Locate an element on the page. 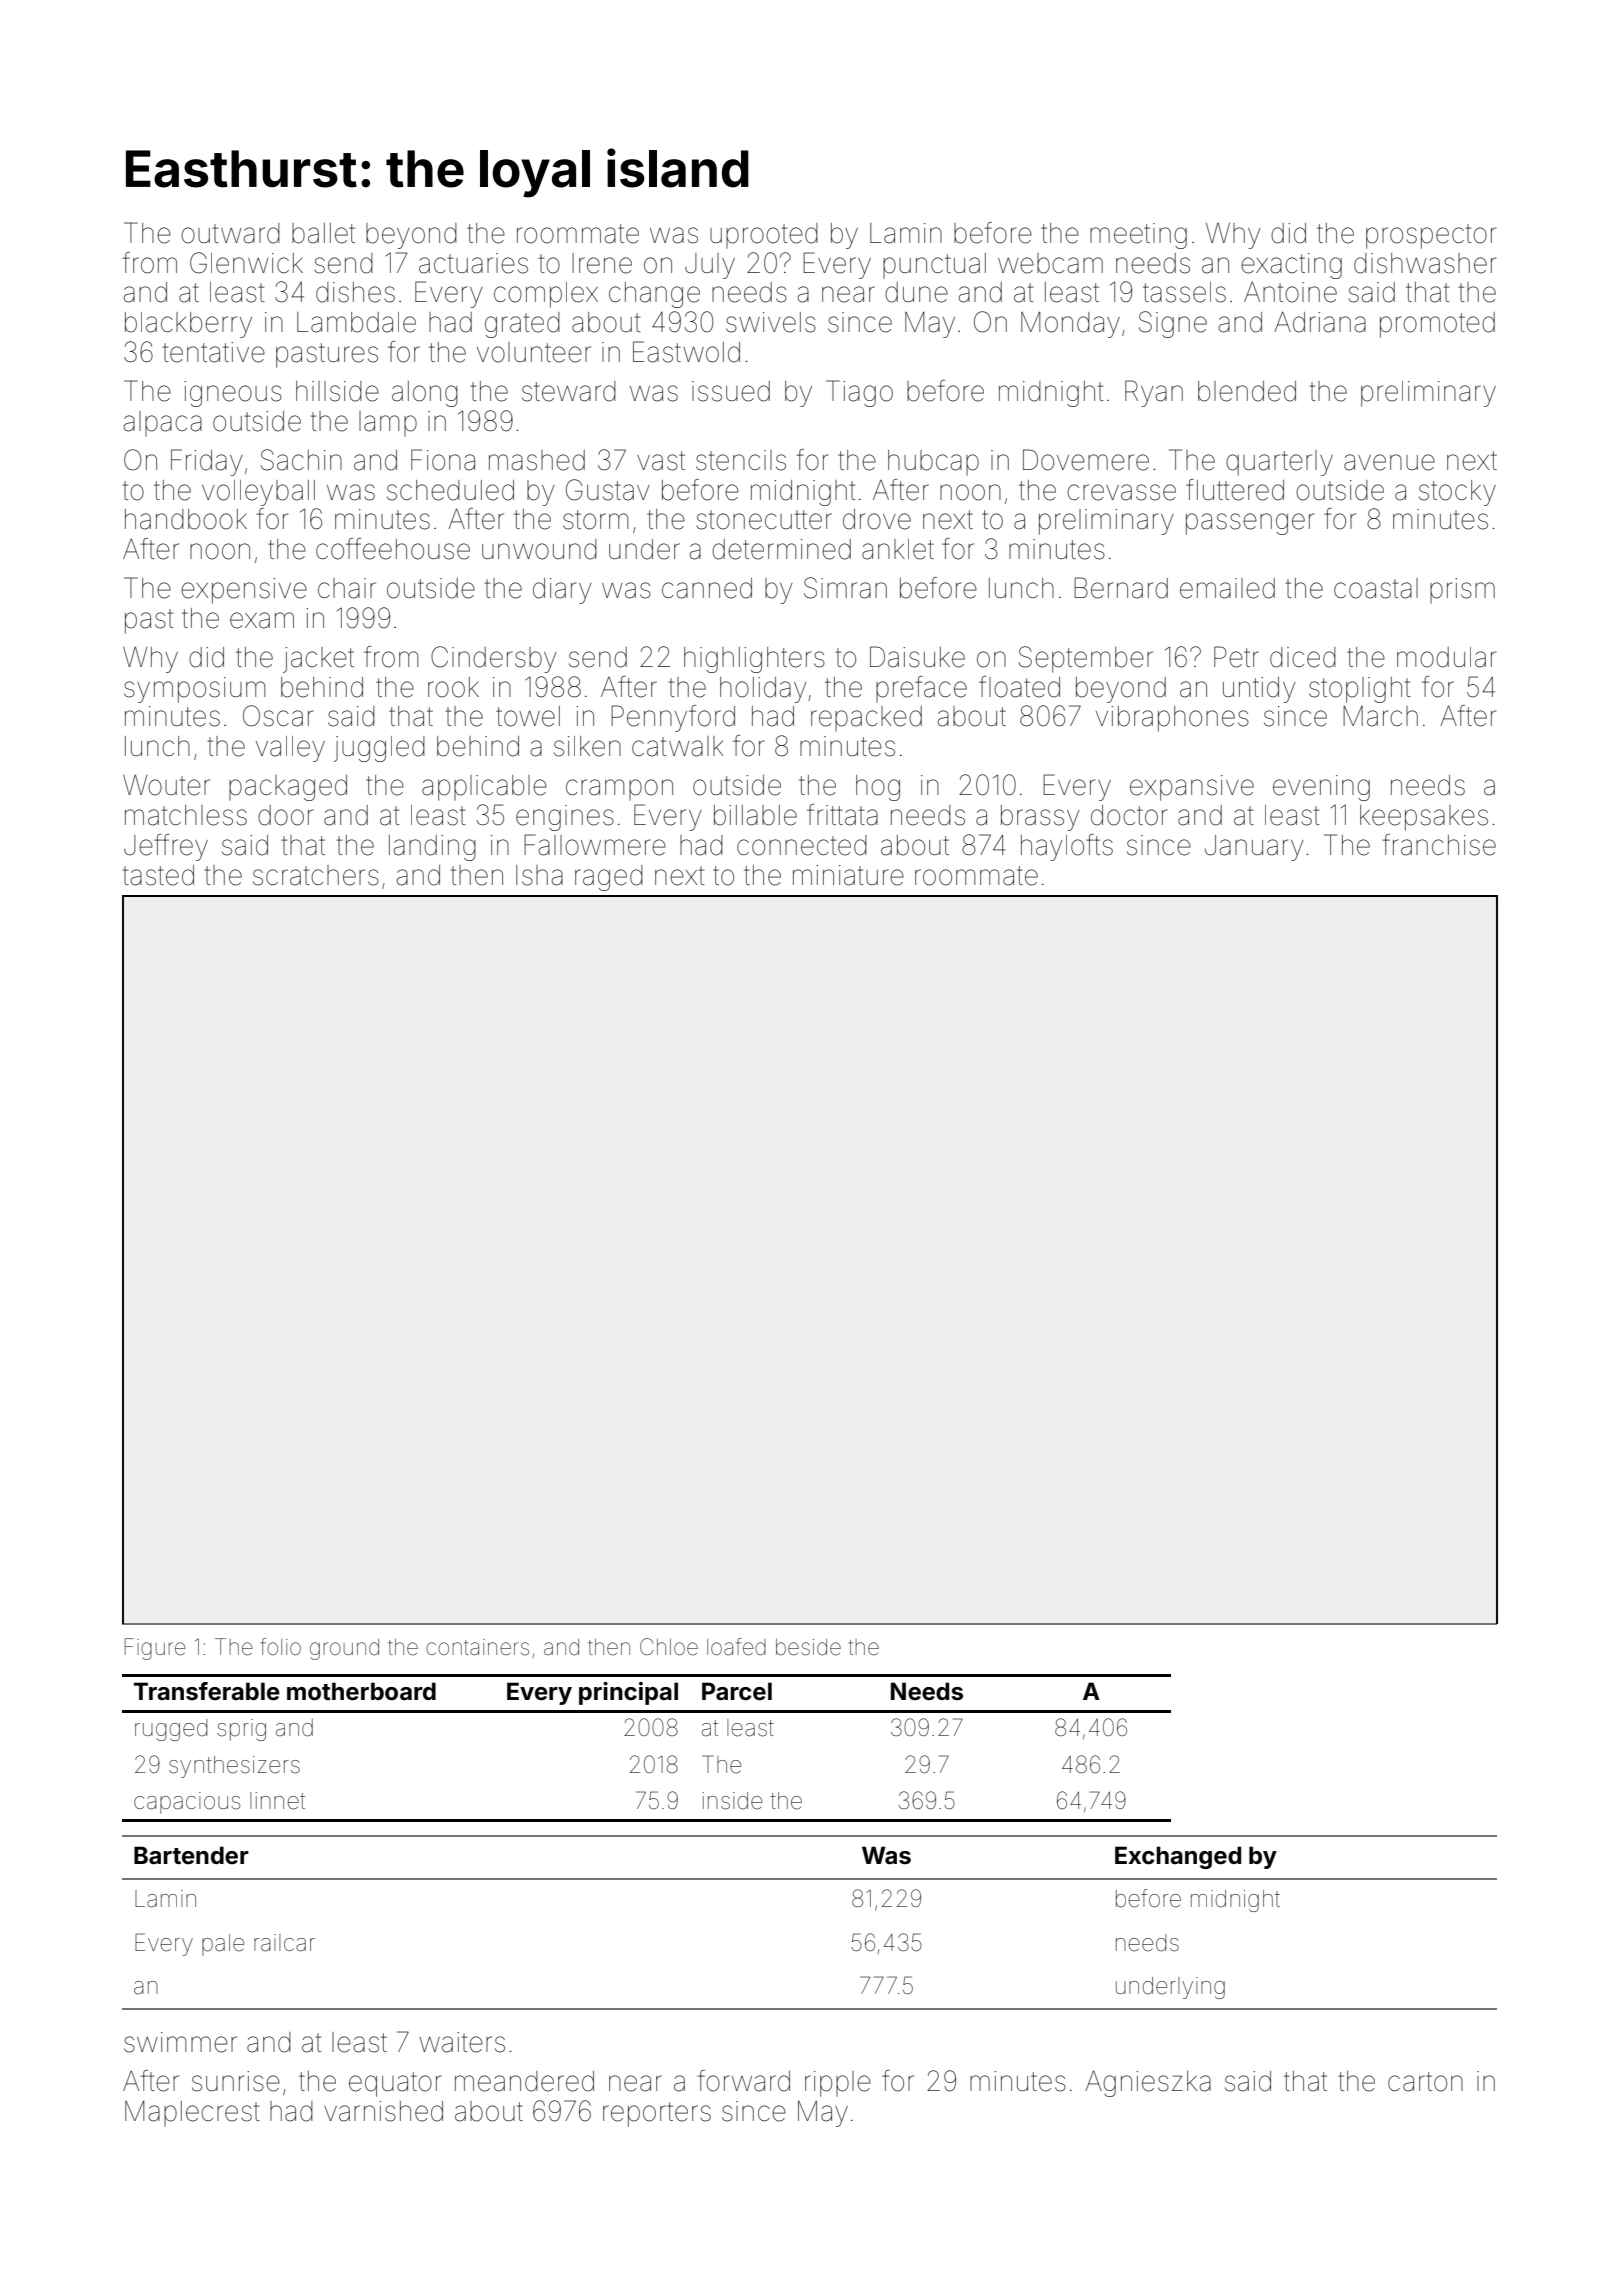 This image has width=1620, height=2292. Daisuke is located at coordinates (917, 657).
